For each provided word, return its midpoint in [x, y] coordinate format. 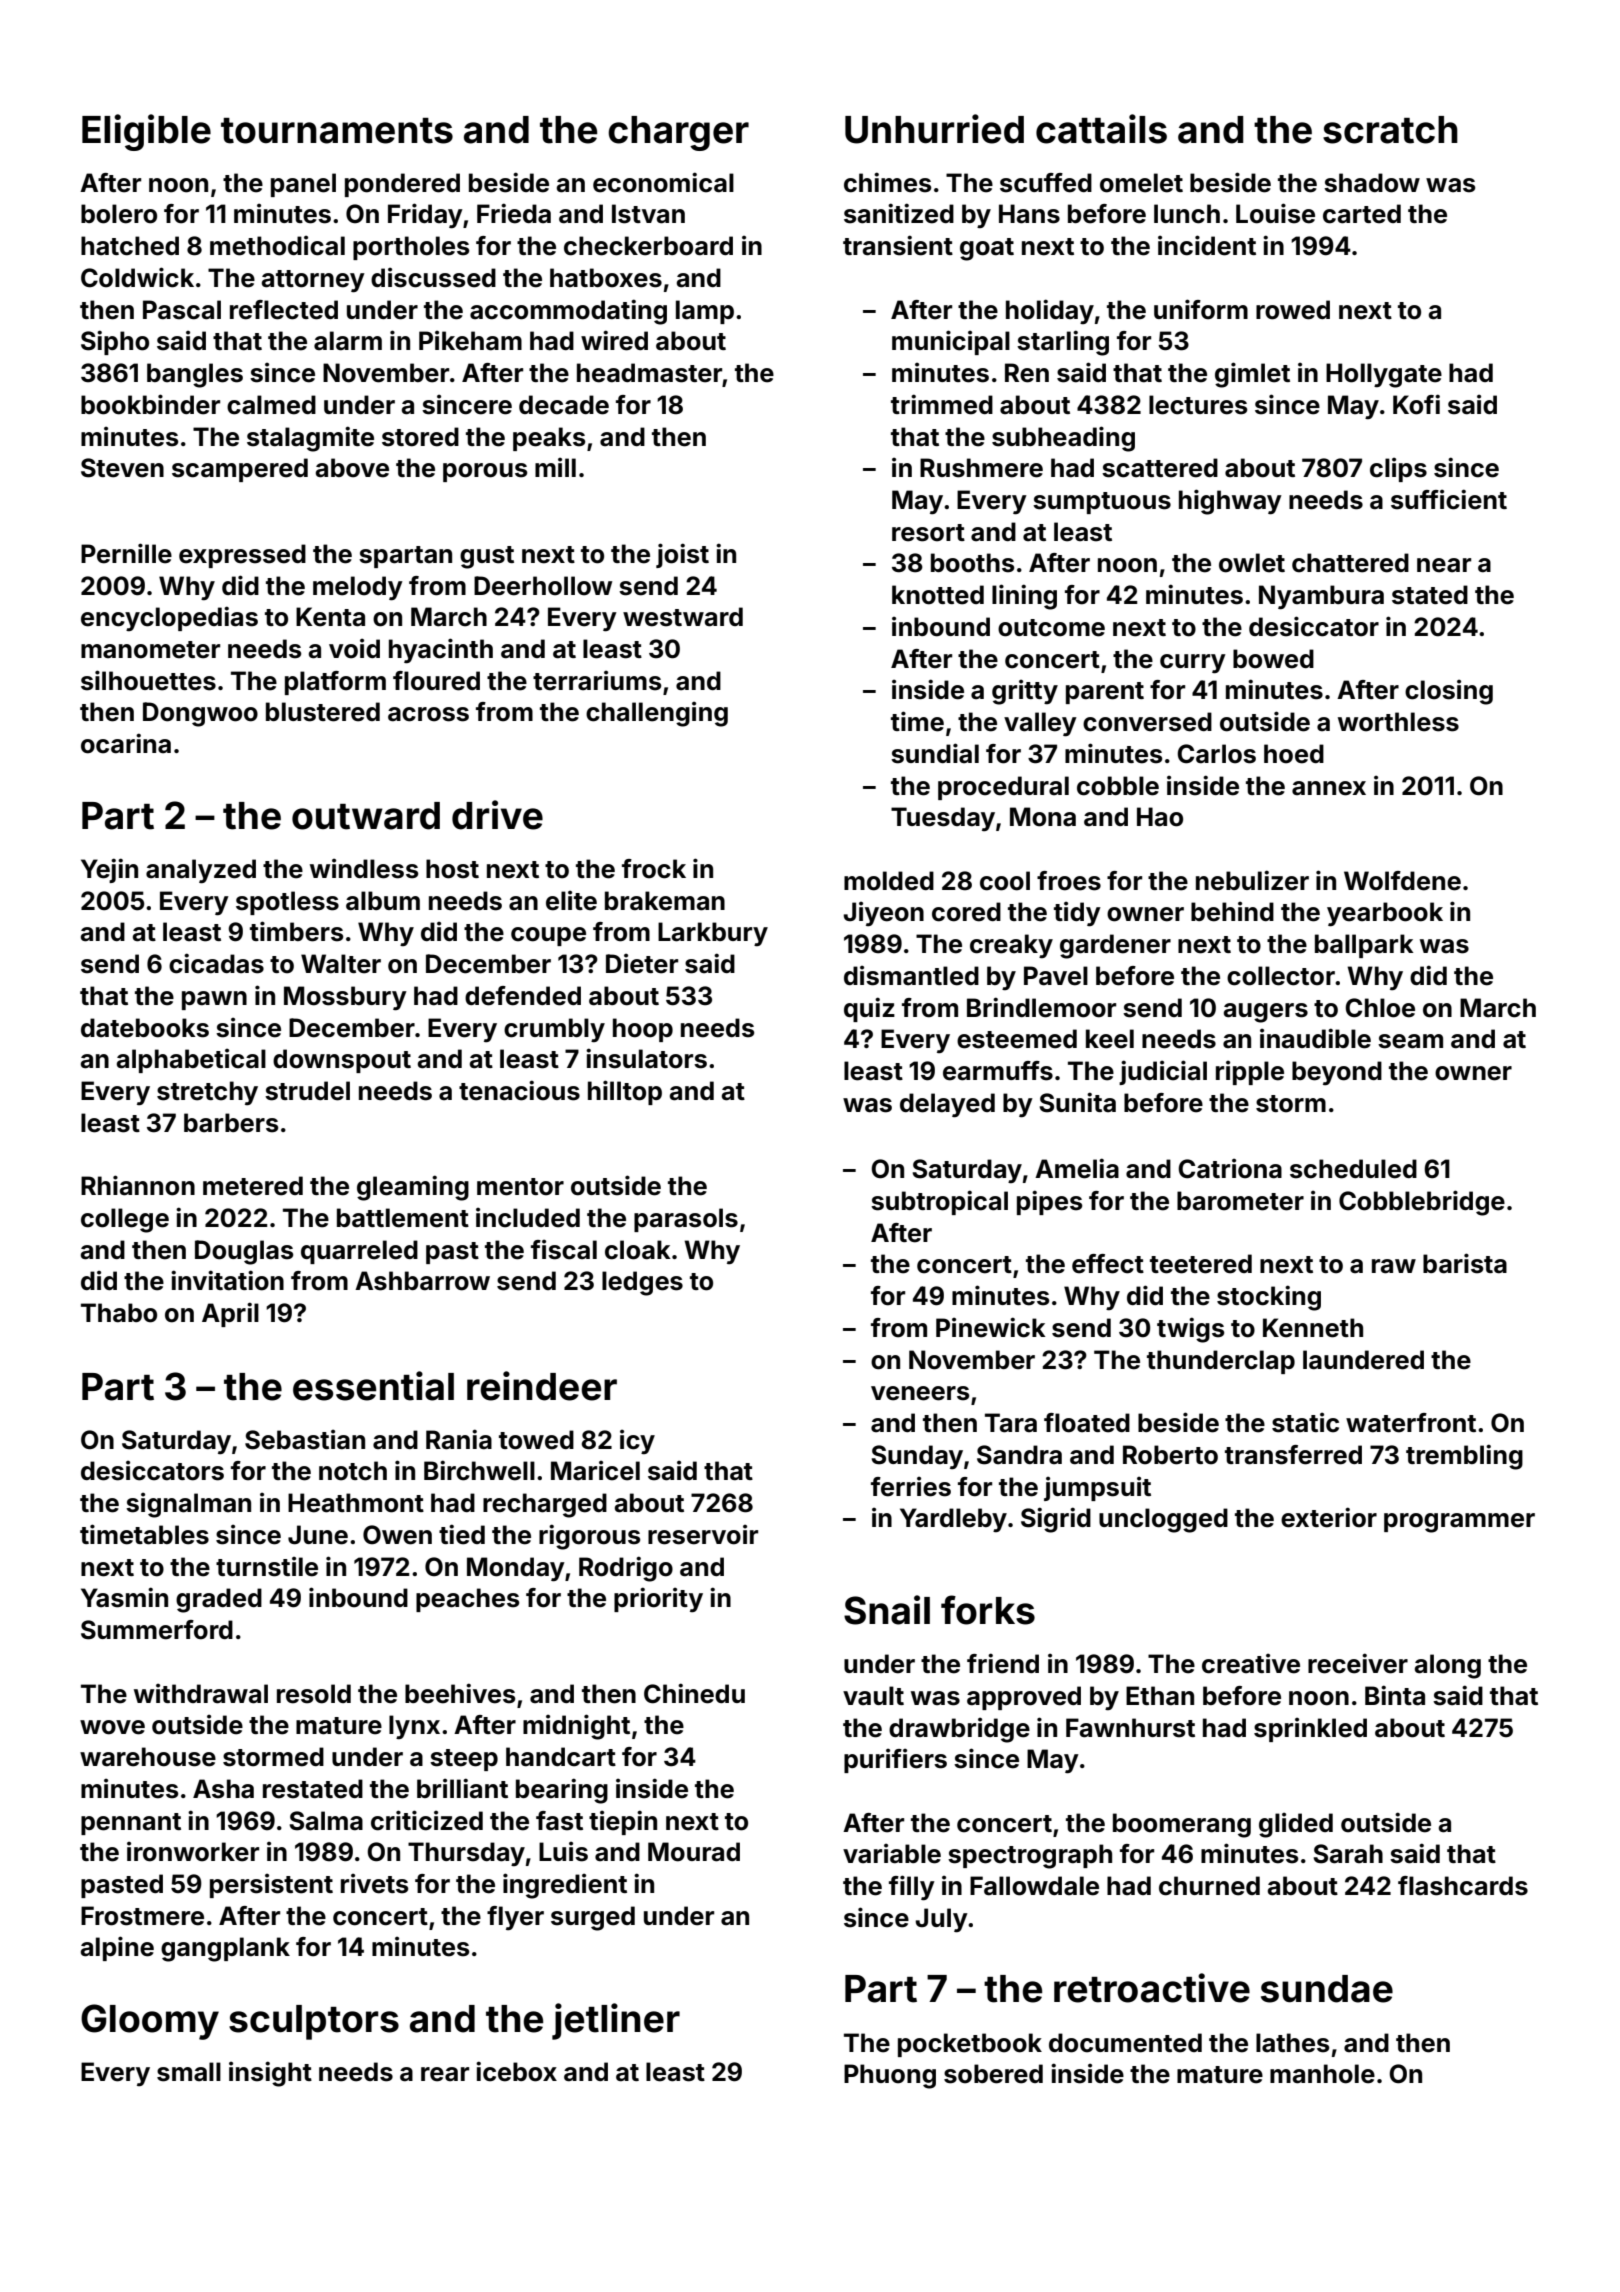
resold [314, 1694]
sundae [1327, 1989]
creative [1251, 1663]
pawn [214, 1000]
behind [1232, 911]
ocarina [126, 743]
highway [1230, 502]
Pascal [182, 310]
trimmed [942, 404]
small [189, 2072]
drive [497, 815]
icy [637, 1441]
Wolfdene [1402, 881]
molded [889, 881]
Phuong [890, 2076]
